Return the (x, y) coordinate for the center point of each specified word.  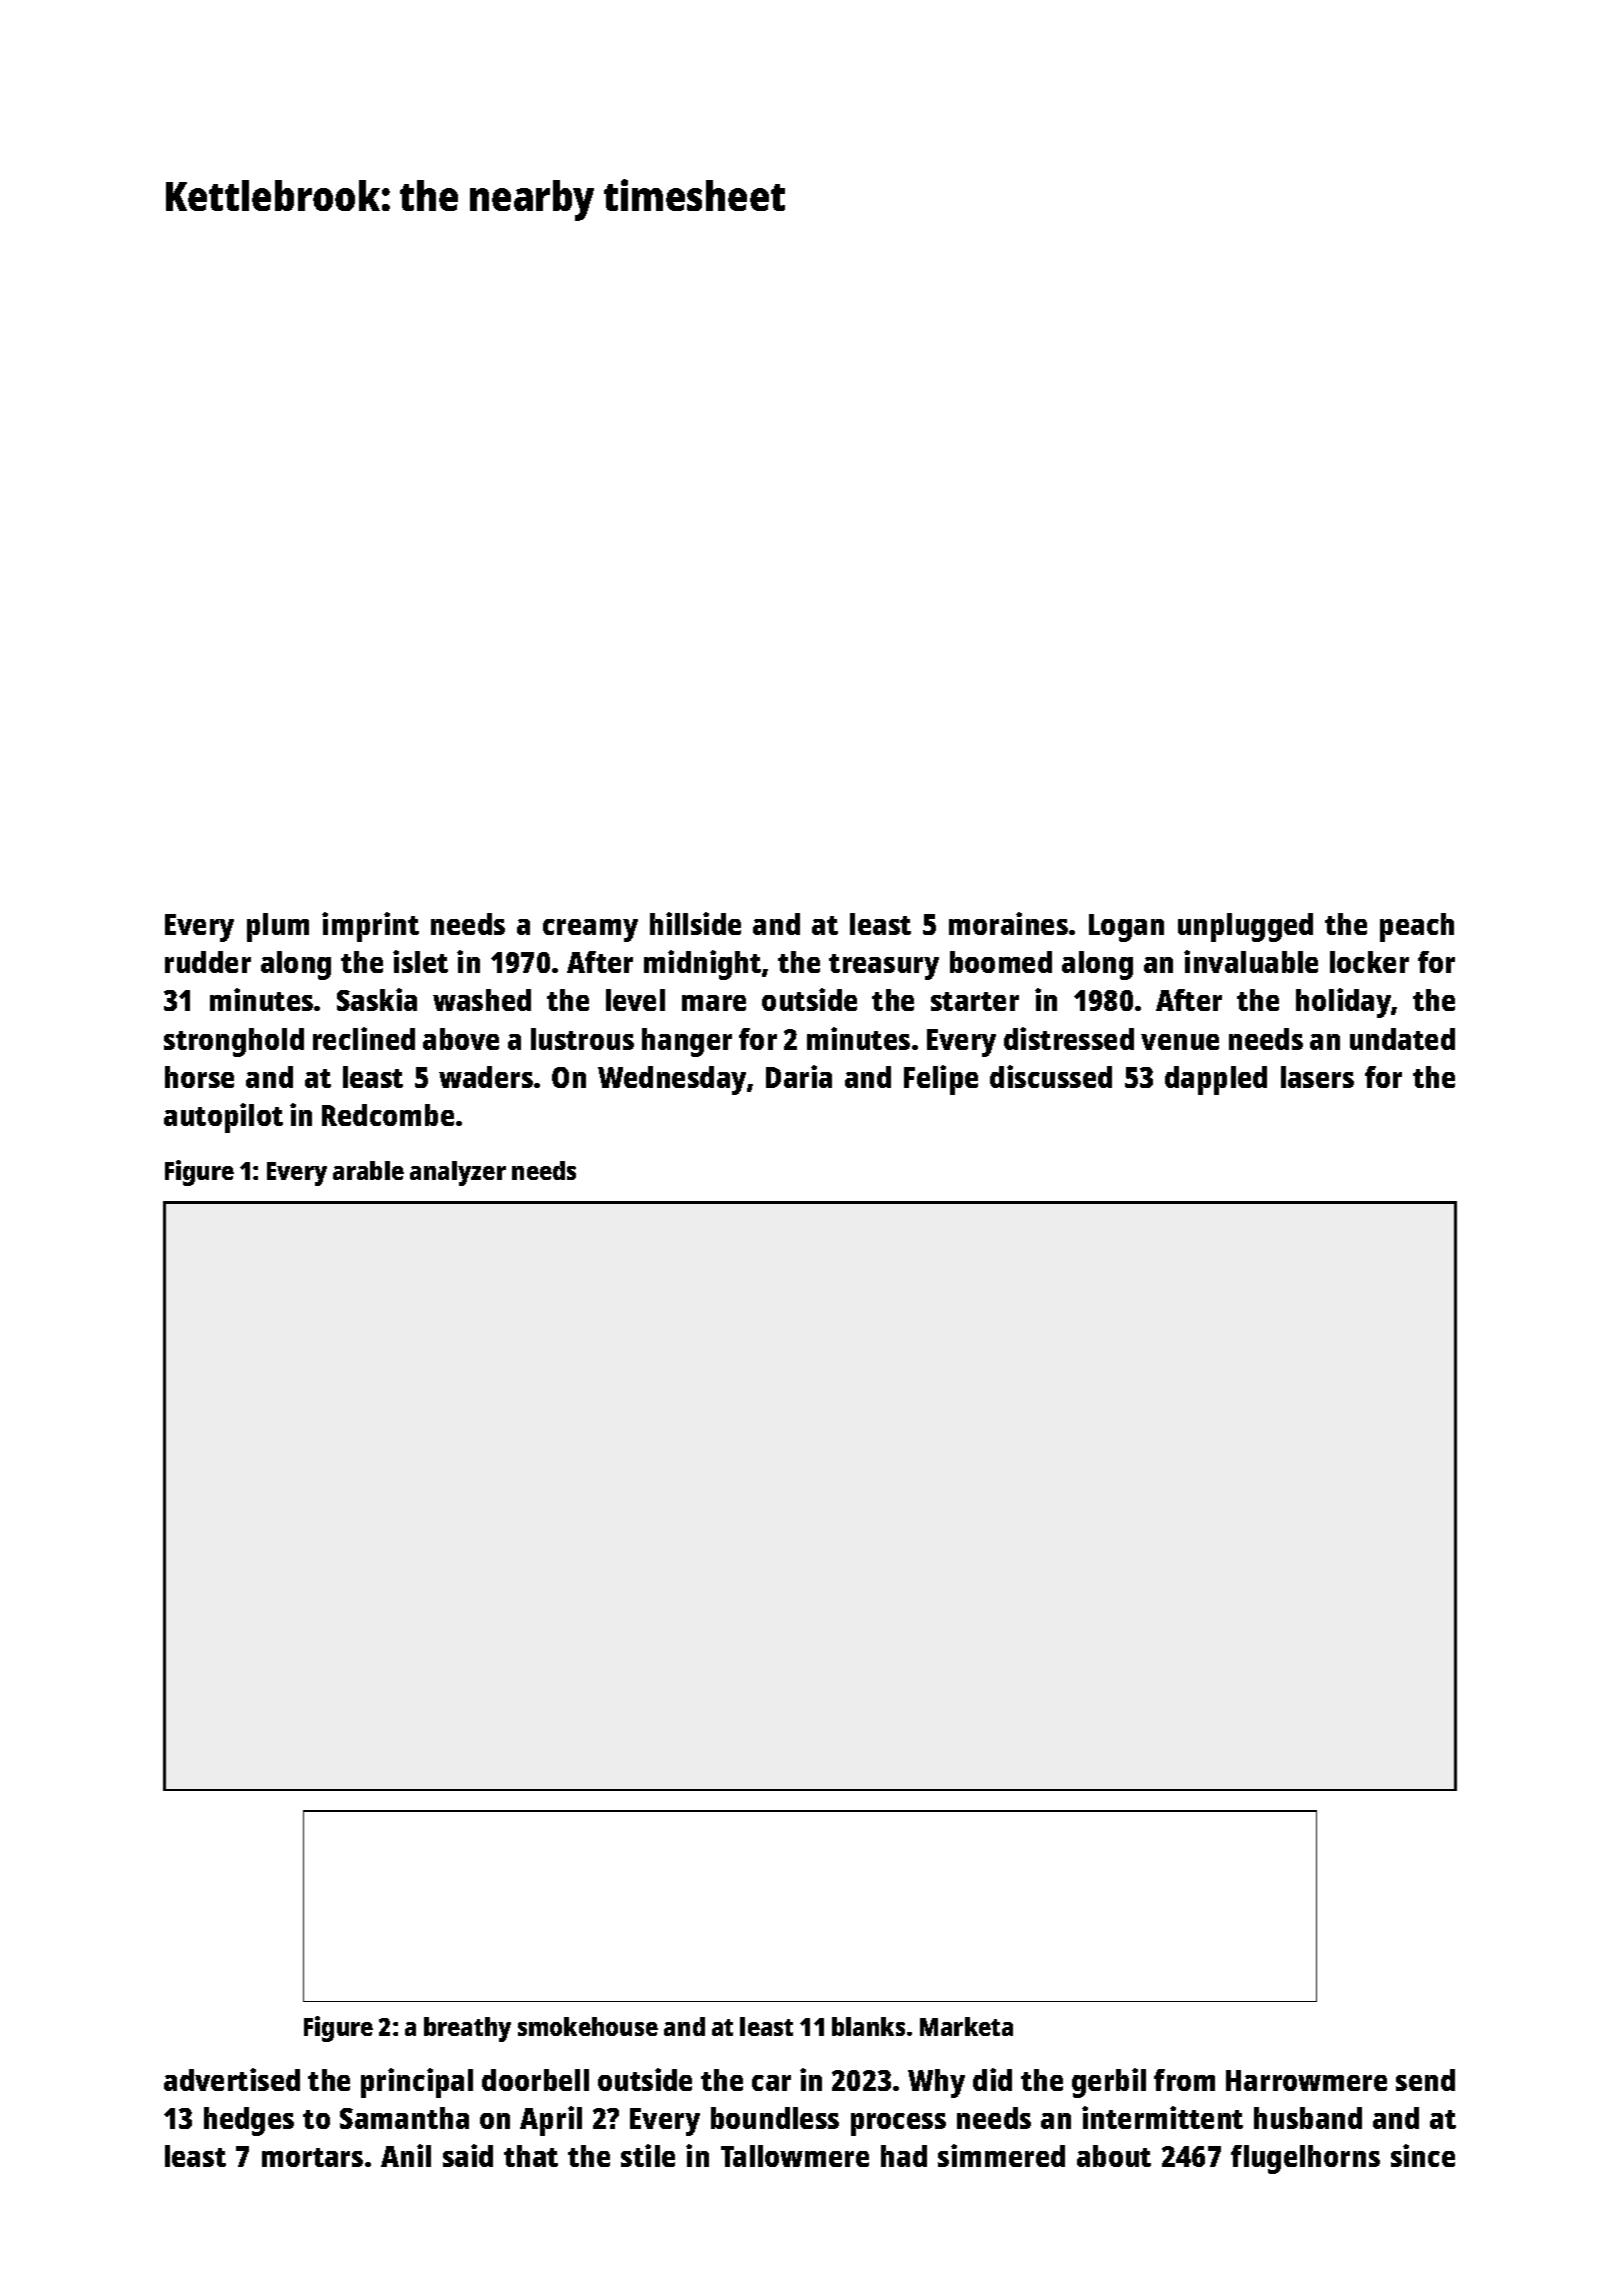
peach (1417, 927)
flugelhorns (1305, 2159)
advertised (232, 2079)
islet (420, 961)
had (904, 2156)
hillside (695, 923)
